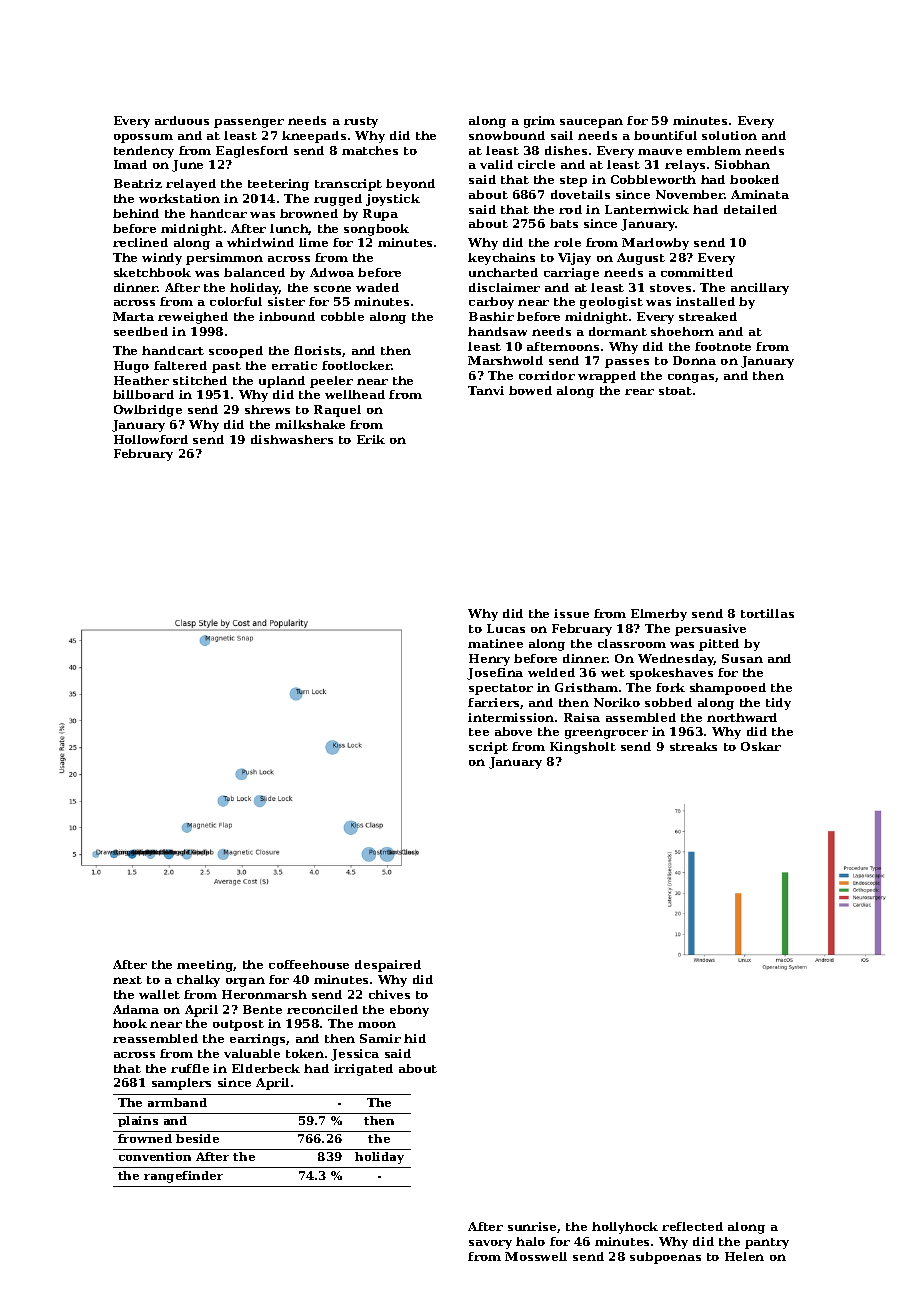 This screenshot has width=908, height=1316. Describe the element at coordinates (536, 1256) in the screenshot. I see `Mosswell` at that location.
